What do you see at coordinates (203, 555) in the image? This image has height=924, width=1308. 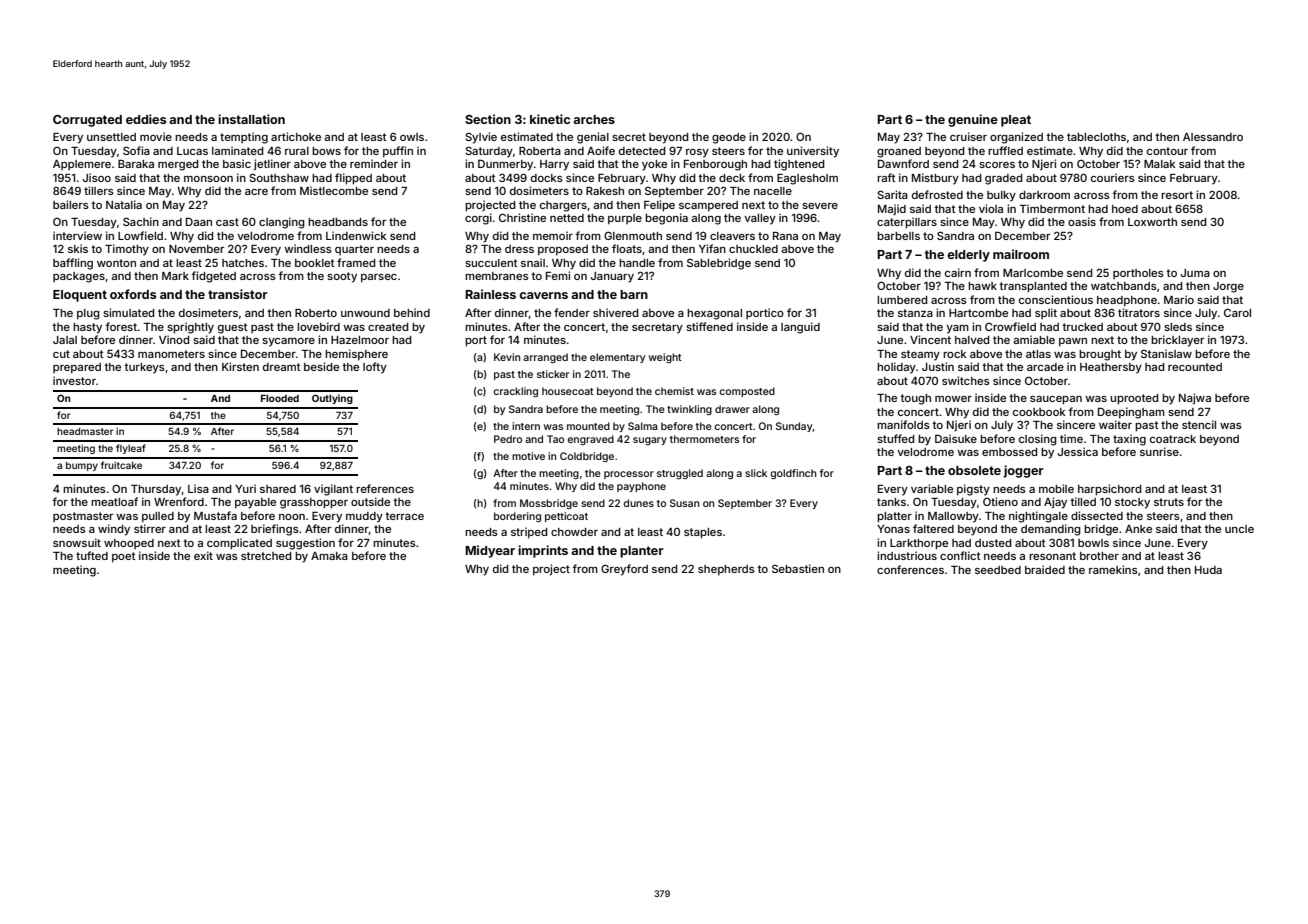 I see `exit` at bounding box center [203, 555].
